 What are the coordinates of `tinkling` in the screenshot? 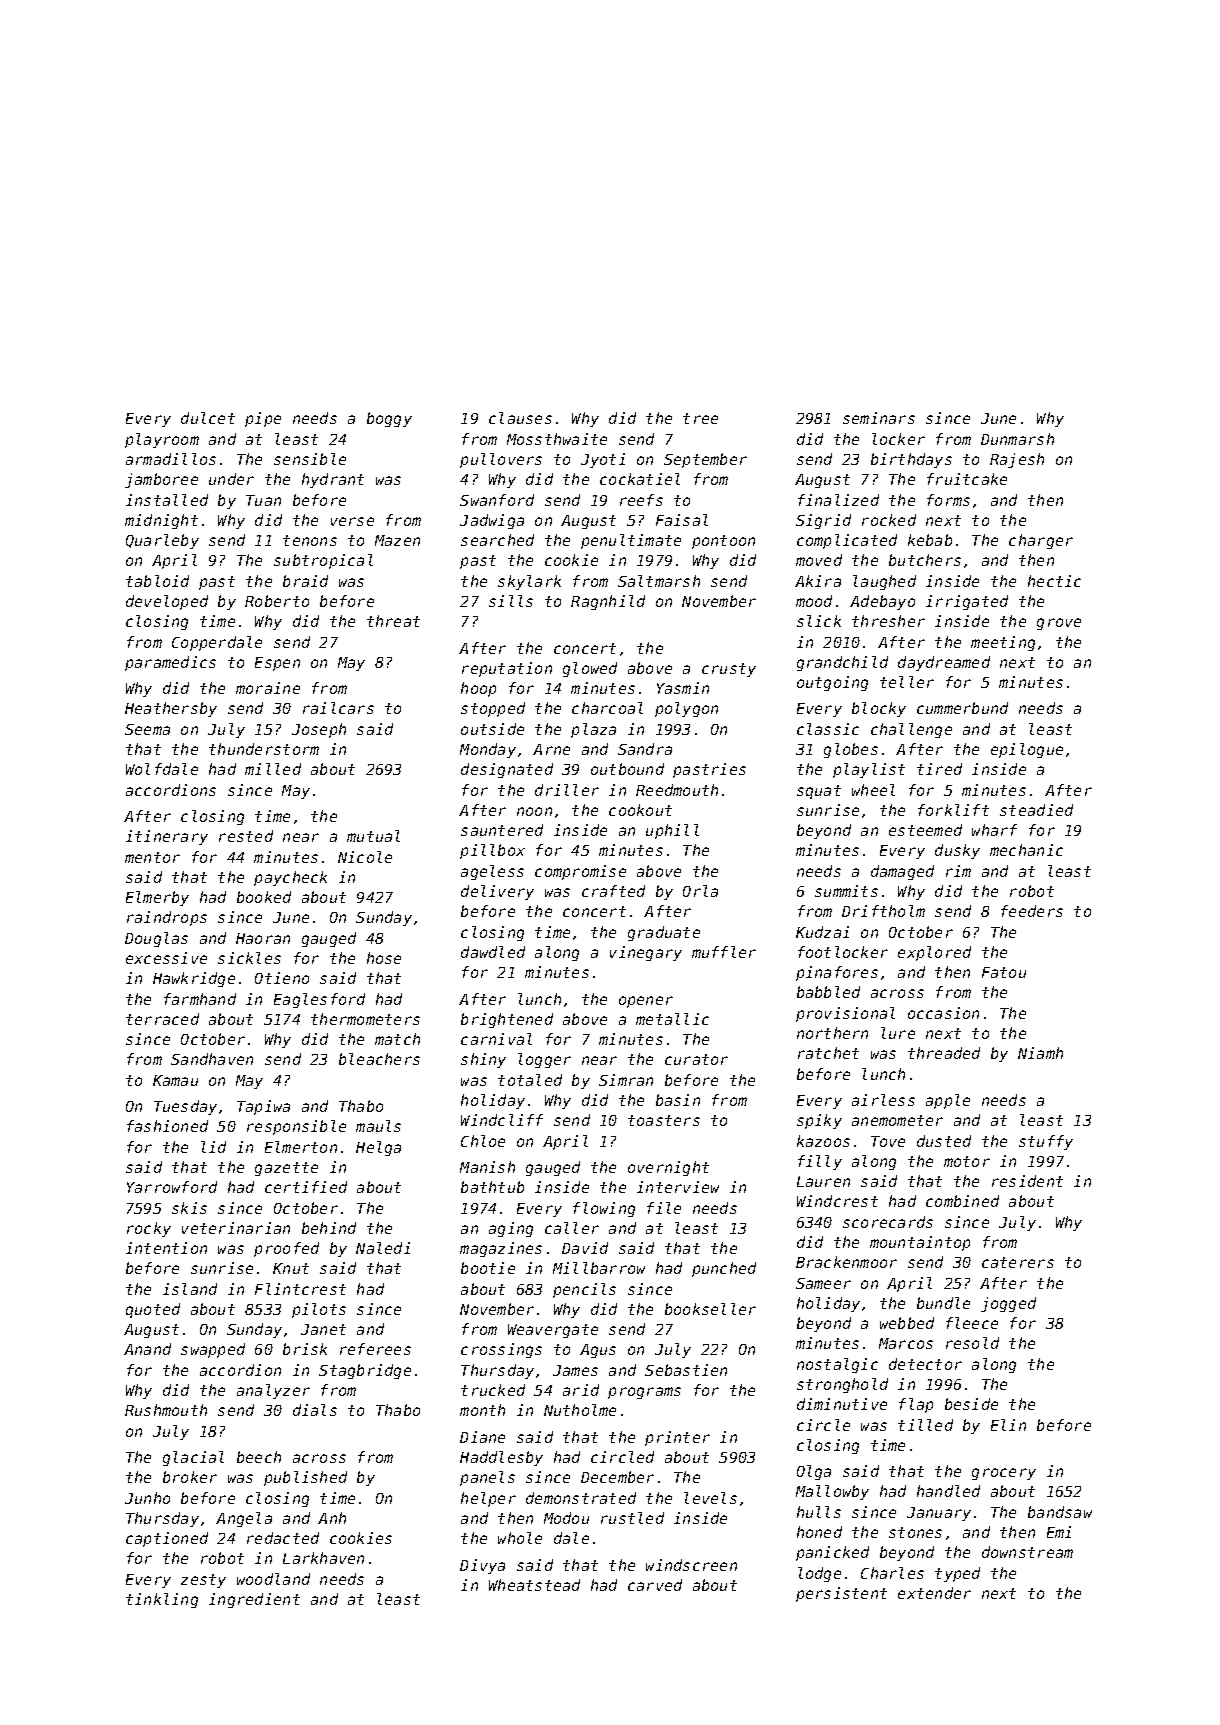 It's located at (162, 1600).
